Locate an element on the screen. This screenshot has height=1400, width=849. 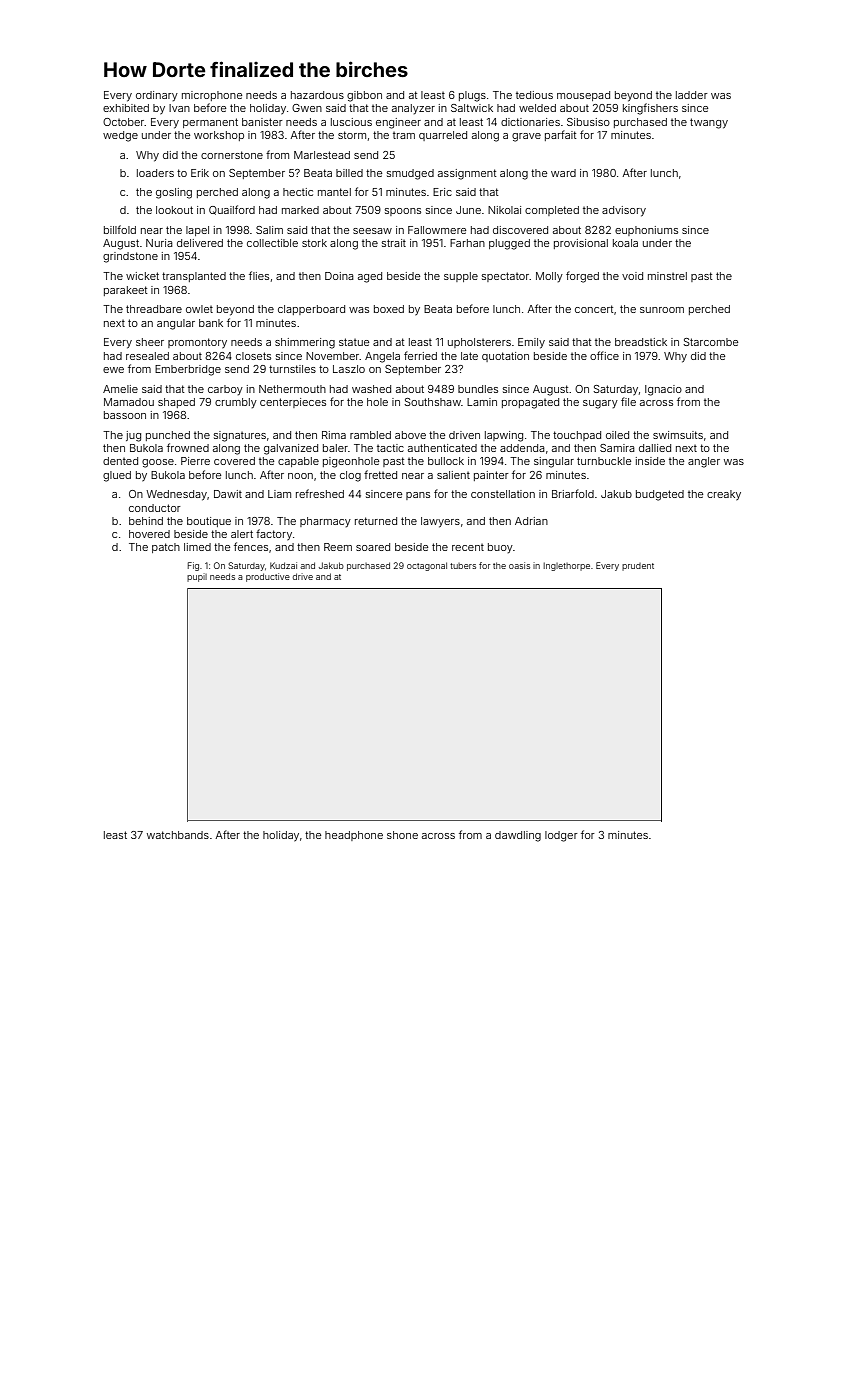
watchbands is located at coordinates (178, 835).
